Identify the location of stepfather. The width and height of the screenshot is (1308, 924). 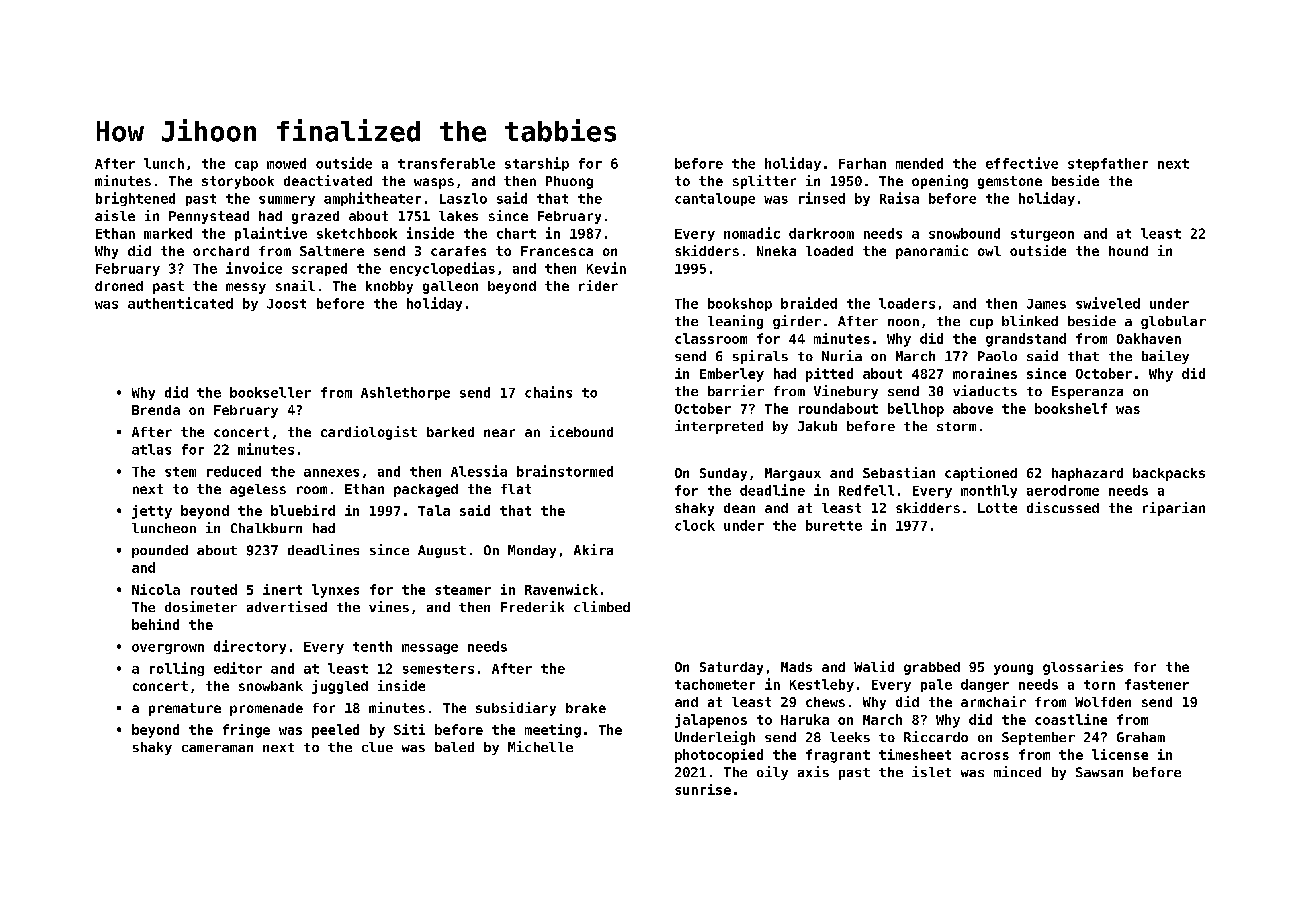
(1108, 164).
